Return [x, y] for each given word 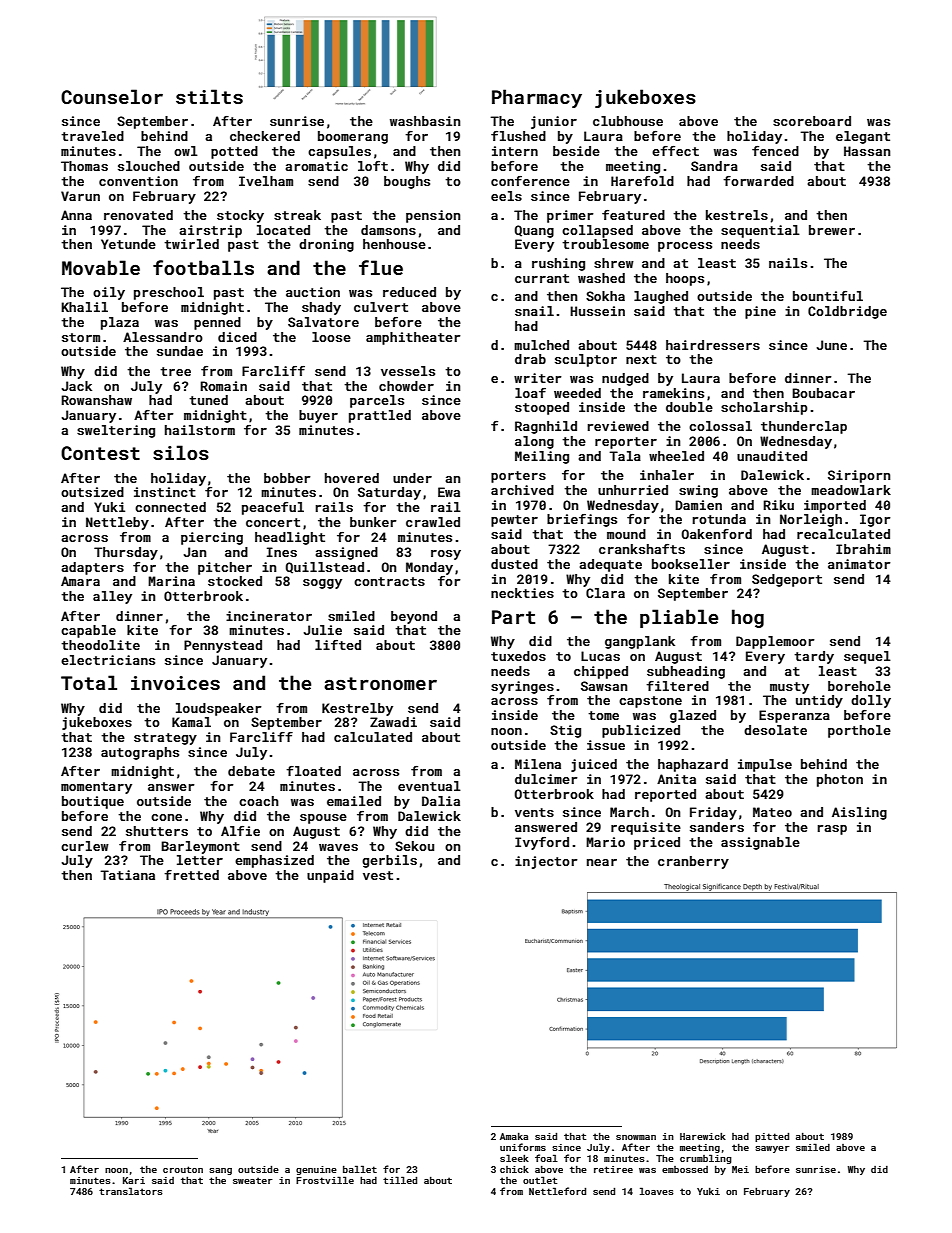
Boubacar [823, 393]
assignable [760, 843]
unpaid [330, 876]
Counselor [112, 96]
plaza [120, 323]
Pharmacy [537, 98]
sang [220, 1171]
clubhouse [628, 121]
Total [89, 682]
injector [546, 862]
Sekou [414, 846]
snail [534, 311]
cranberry [693, 862]
